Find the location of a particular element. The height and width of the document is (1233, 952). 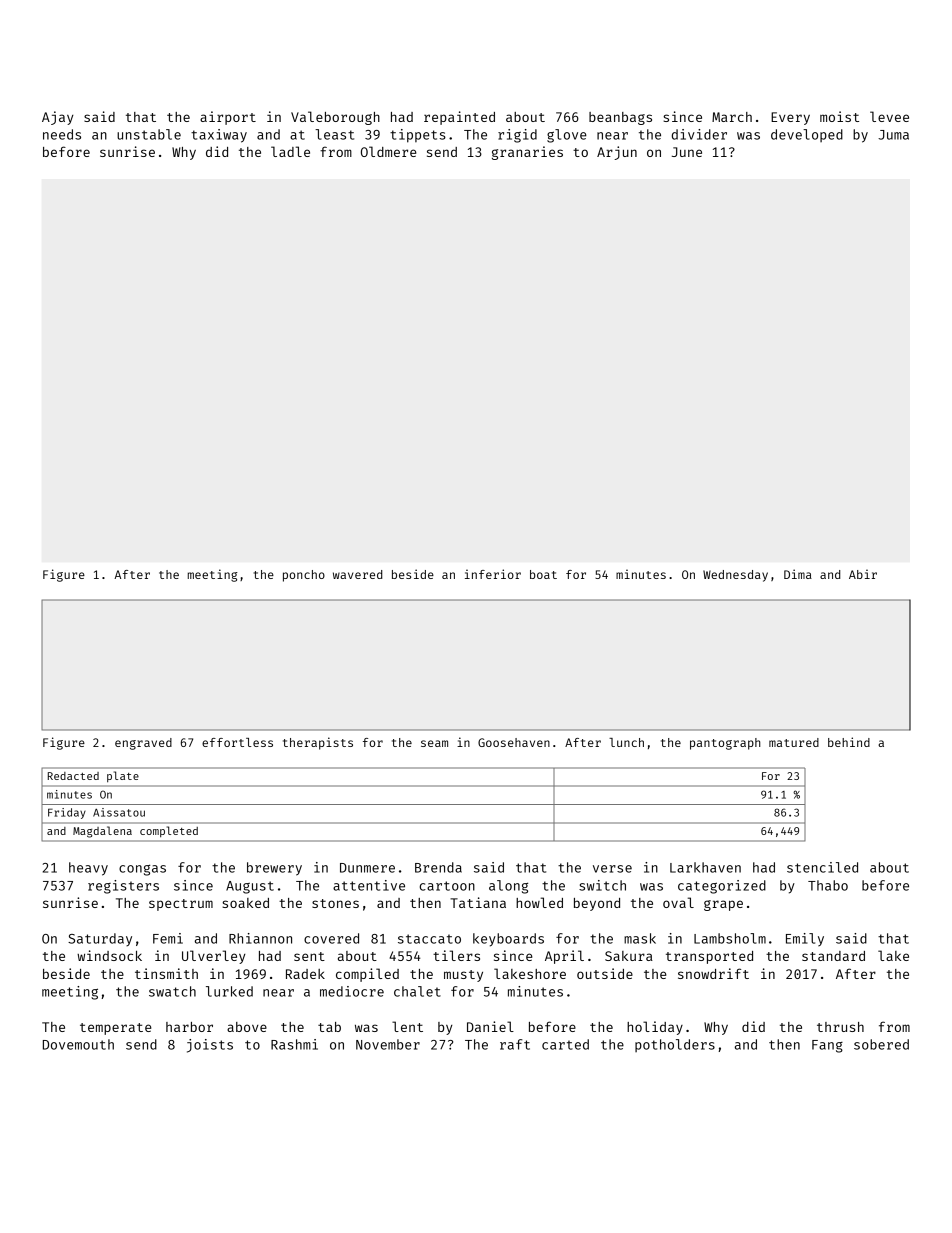

stenciled is located at coordinates (822, 867).
